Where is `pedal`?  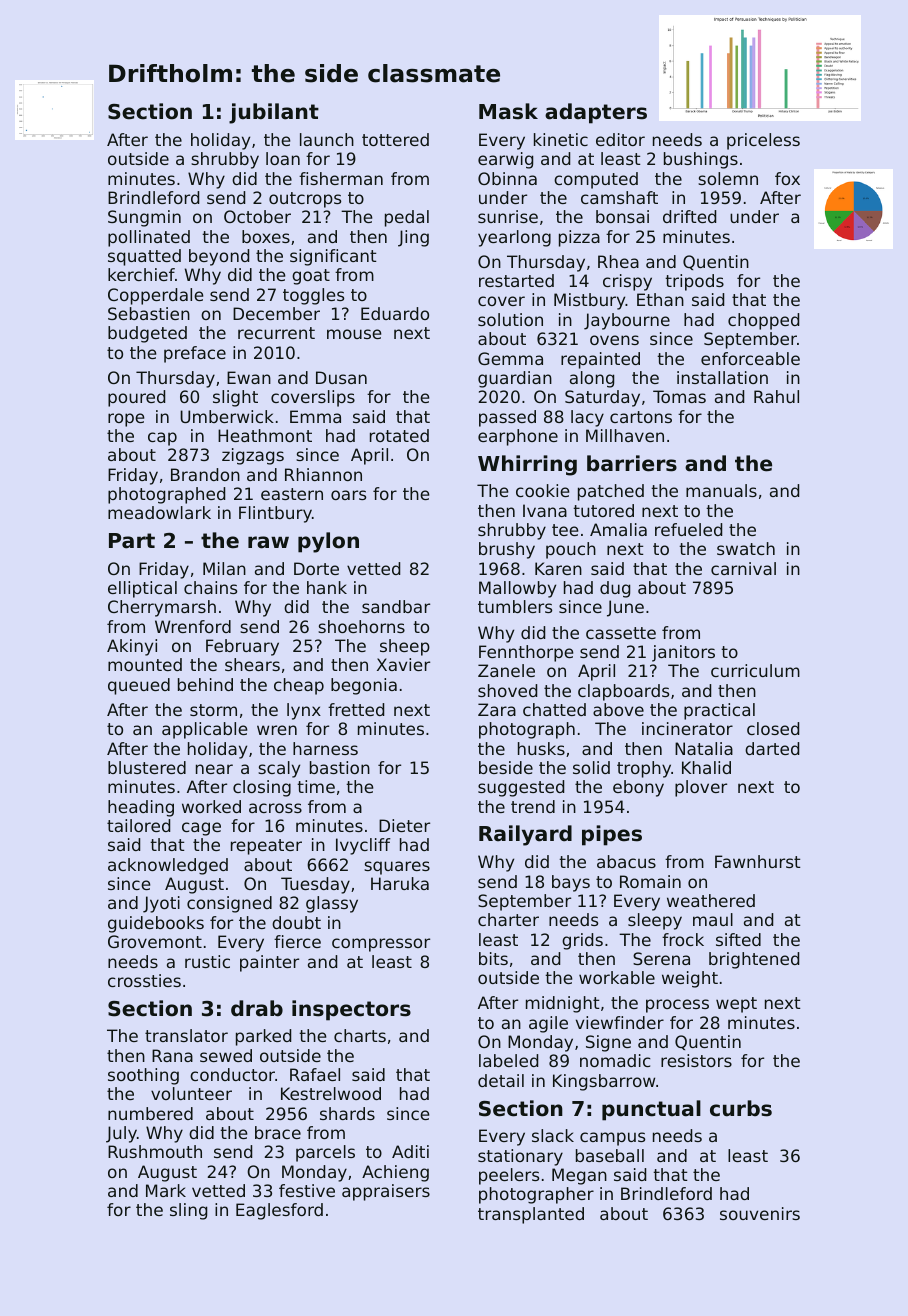 pedal is located at coordinates (407, 218).
